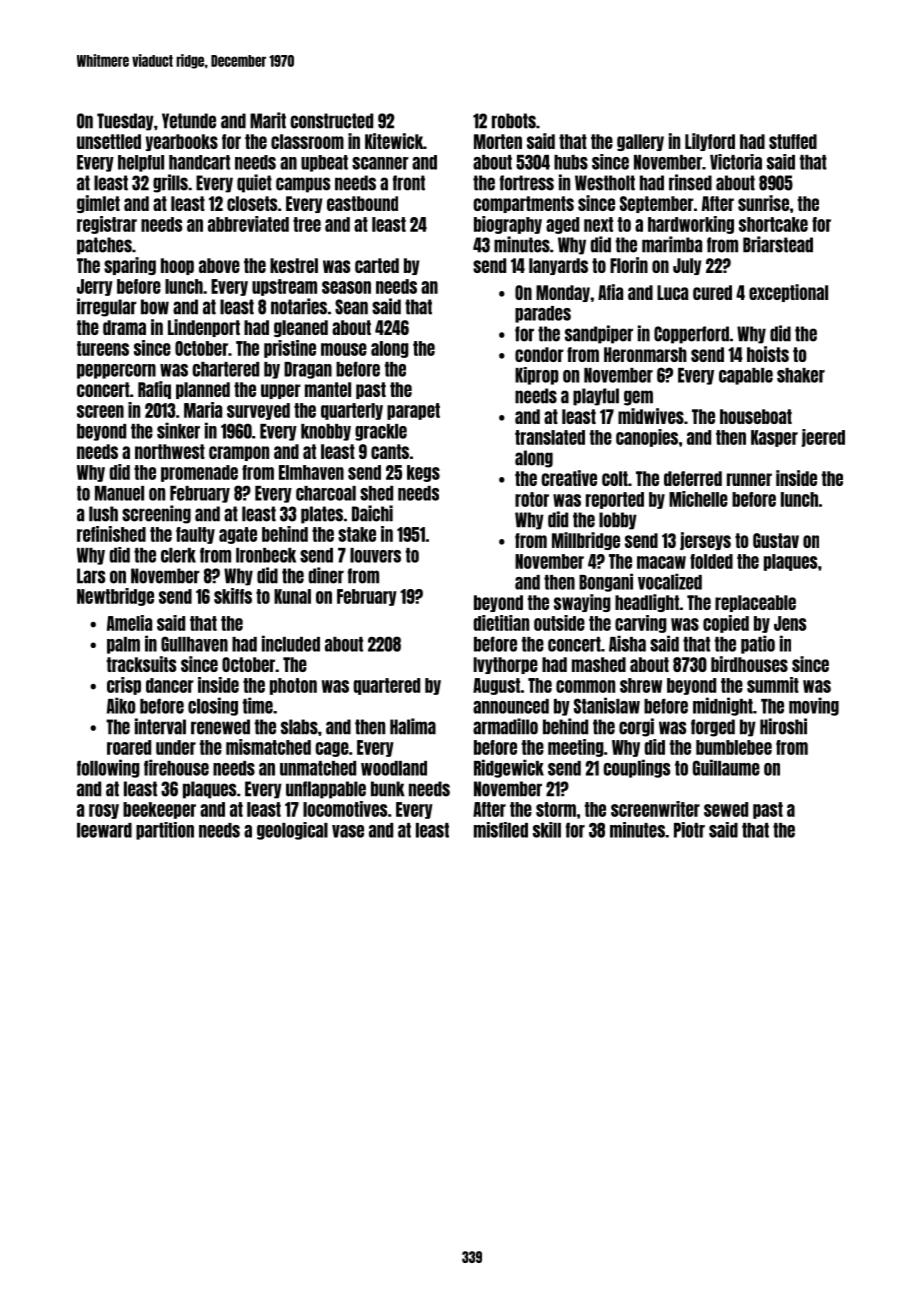 The width and height of the page is (924, 1308). What do you see at coordinates (116, 371) in the page?
I see `peppercorn` at bounding box center [116, 371].
